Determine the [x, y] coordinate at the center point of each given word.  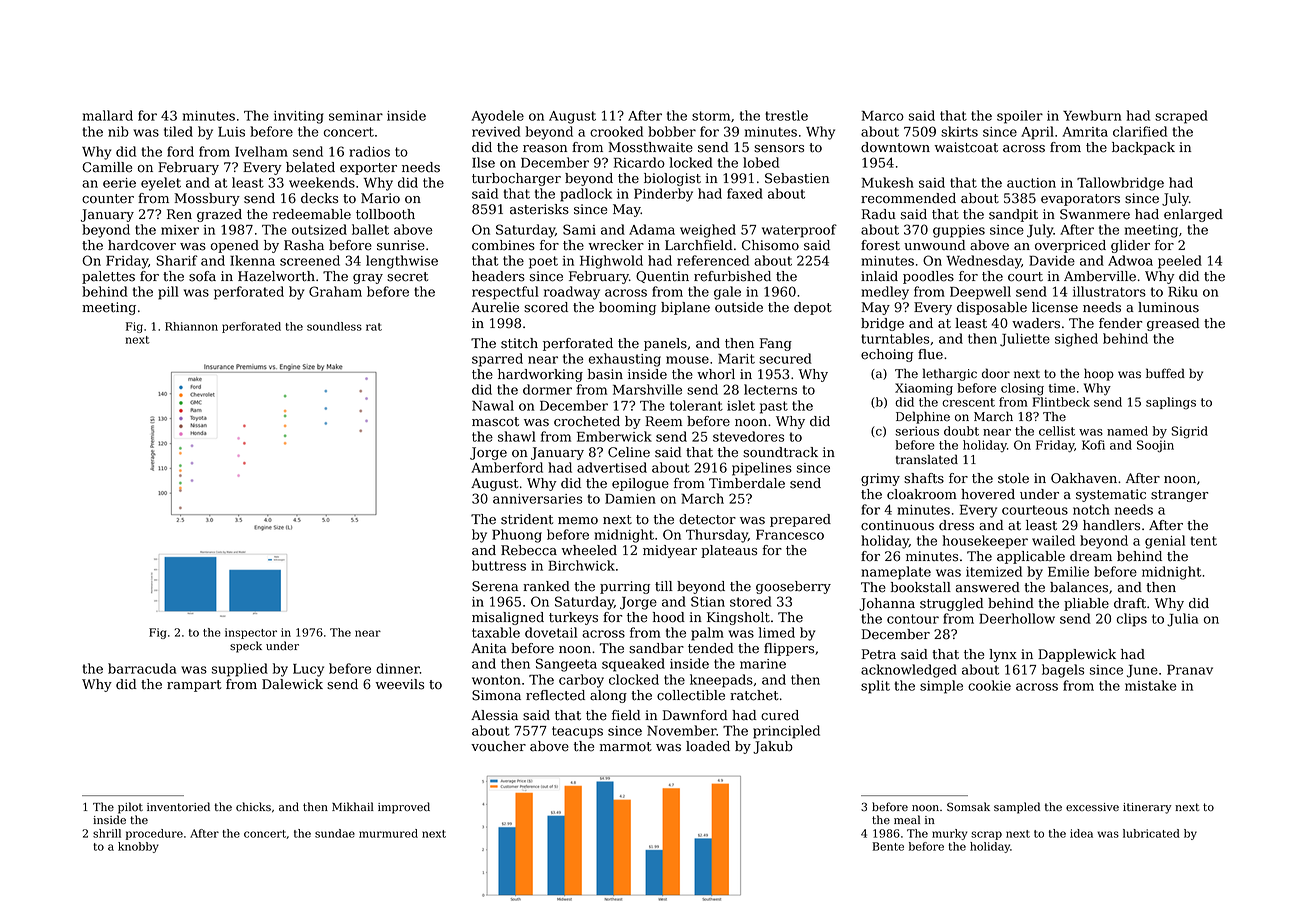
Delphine [923, 417]
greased [1173, 324]
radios [369, 151]
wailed [1053, 540]
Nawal [493, 405]
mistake [1151, 685]
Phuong [517, 536]
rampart [194, 686]
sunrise [401, 245]
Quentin [662, 277]
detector [707, 519]
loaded [708, 746]
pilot [130, 808]
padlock [586, 195]
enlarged [1193, 215]
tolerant [696, 405]
